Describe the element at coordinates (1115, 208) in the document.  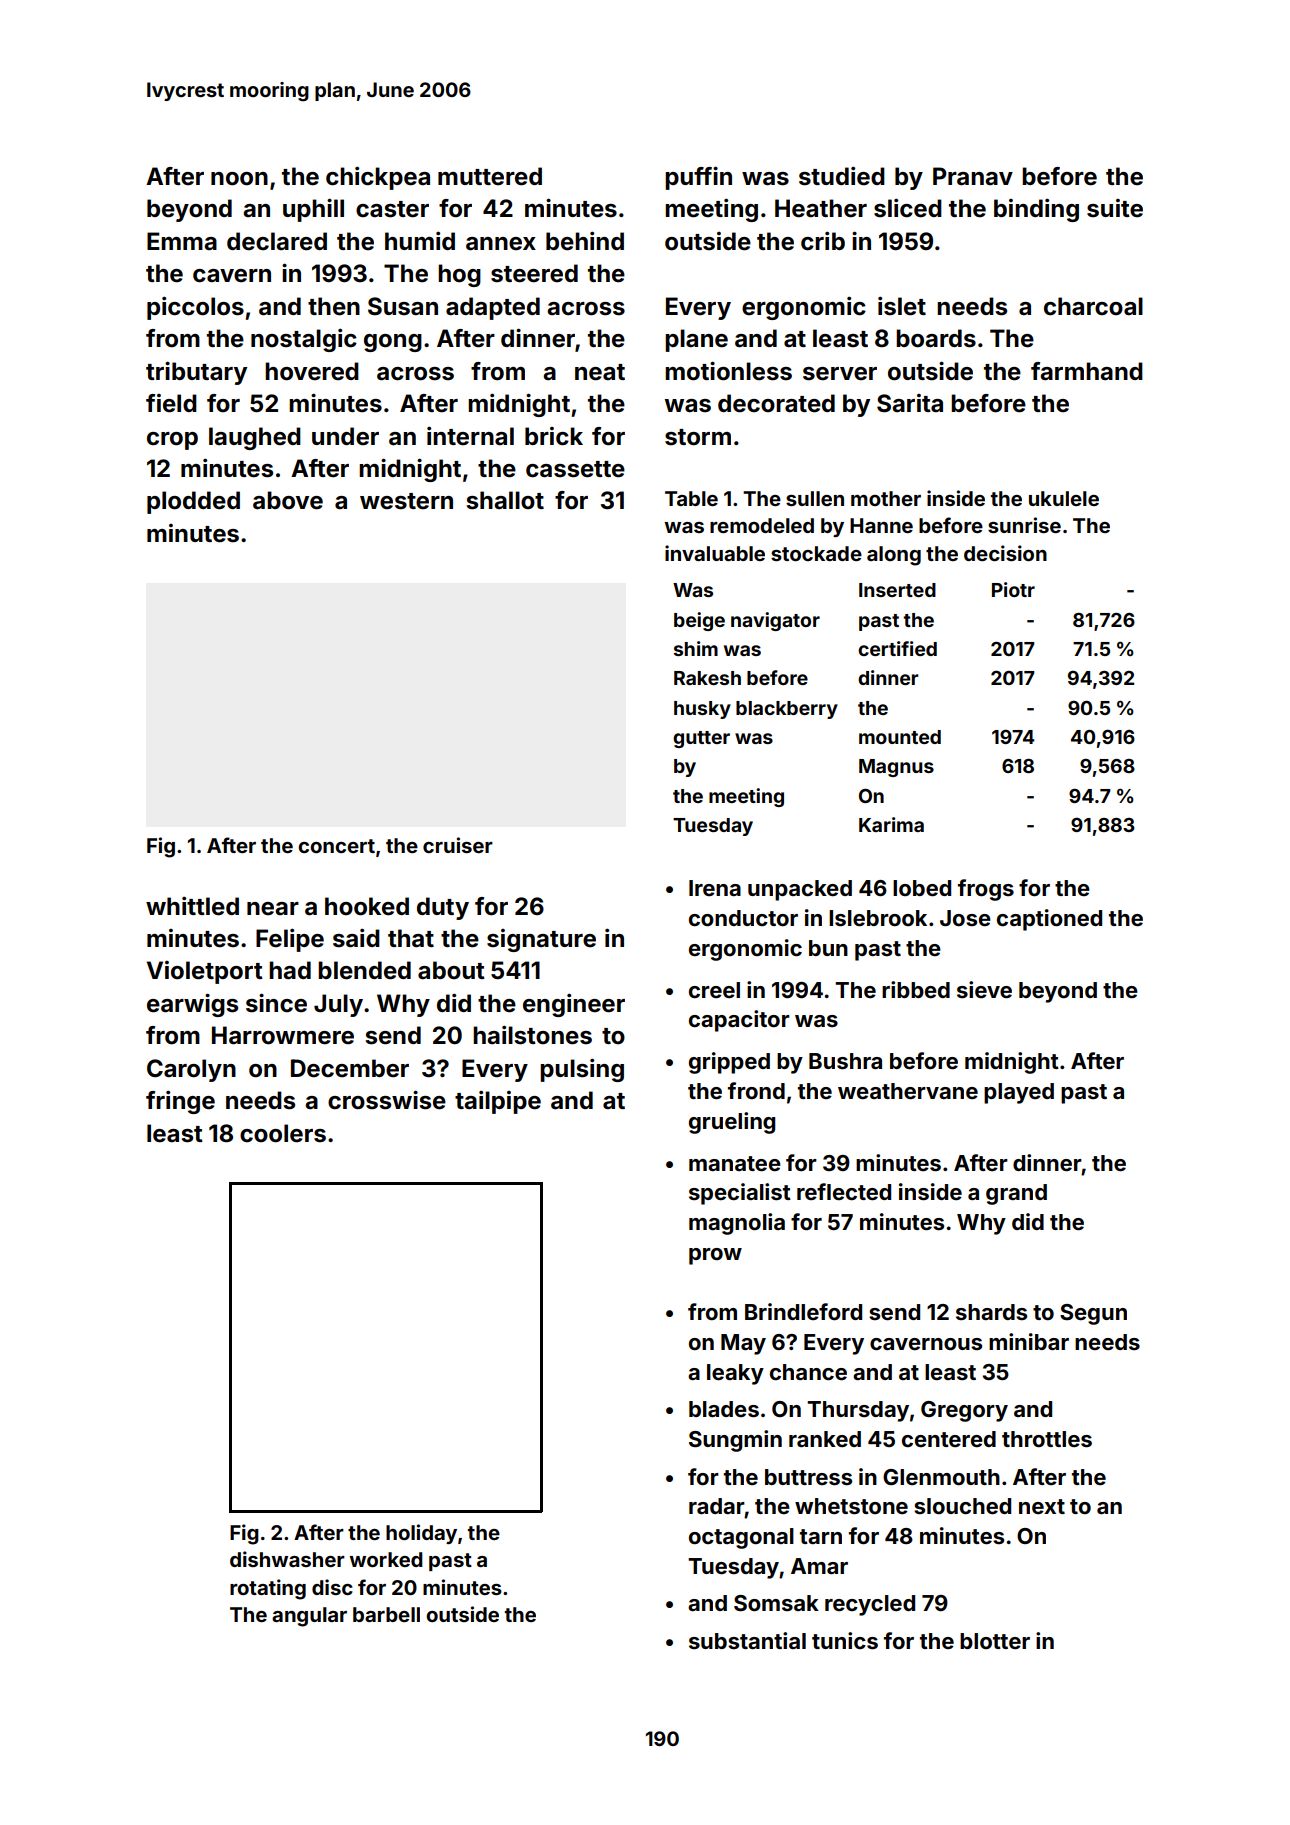
I see `suite` at that location.
